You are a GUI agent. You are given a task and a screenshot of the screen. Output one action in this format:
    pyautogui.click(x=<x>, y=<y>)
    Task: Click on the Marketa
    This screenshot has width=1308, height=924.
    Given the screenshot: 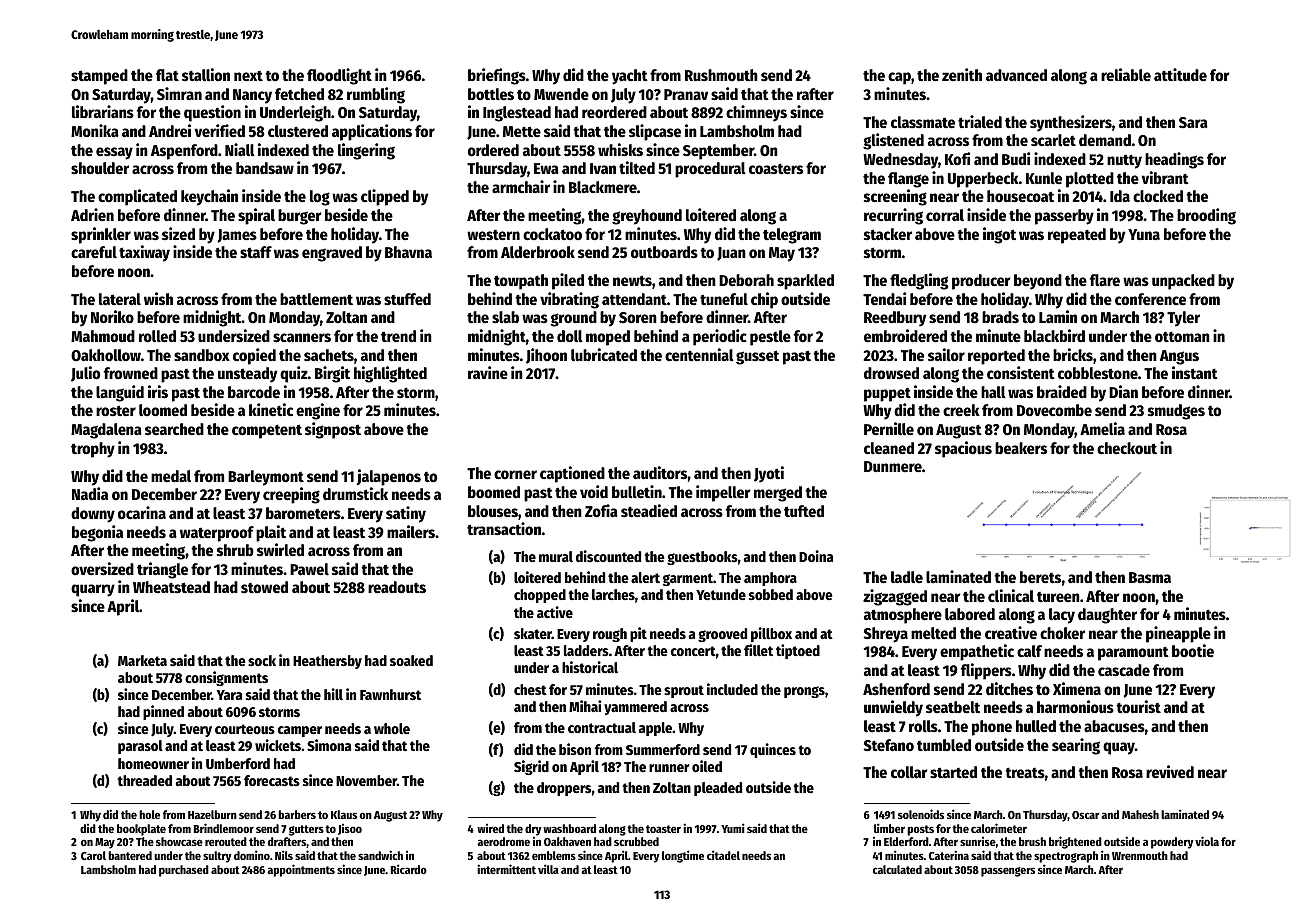 What is the action you would take?
    pyautogui.click(x=142, y=660)
